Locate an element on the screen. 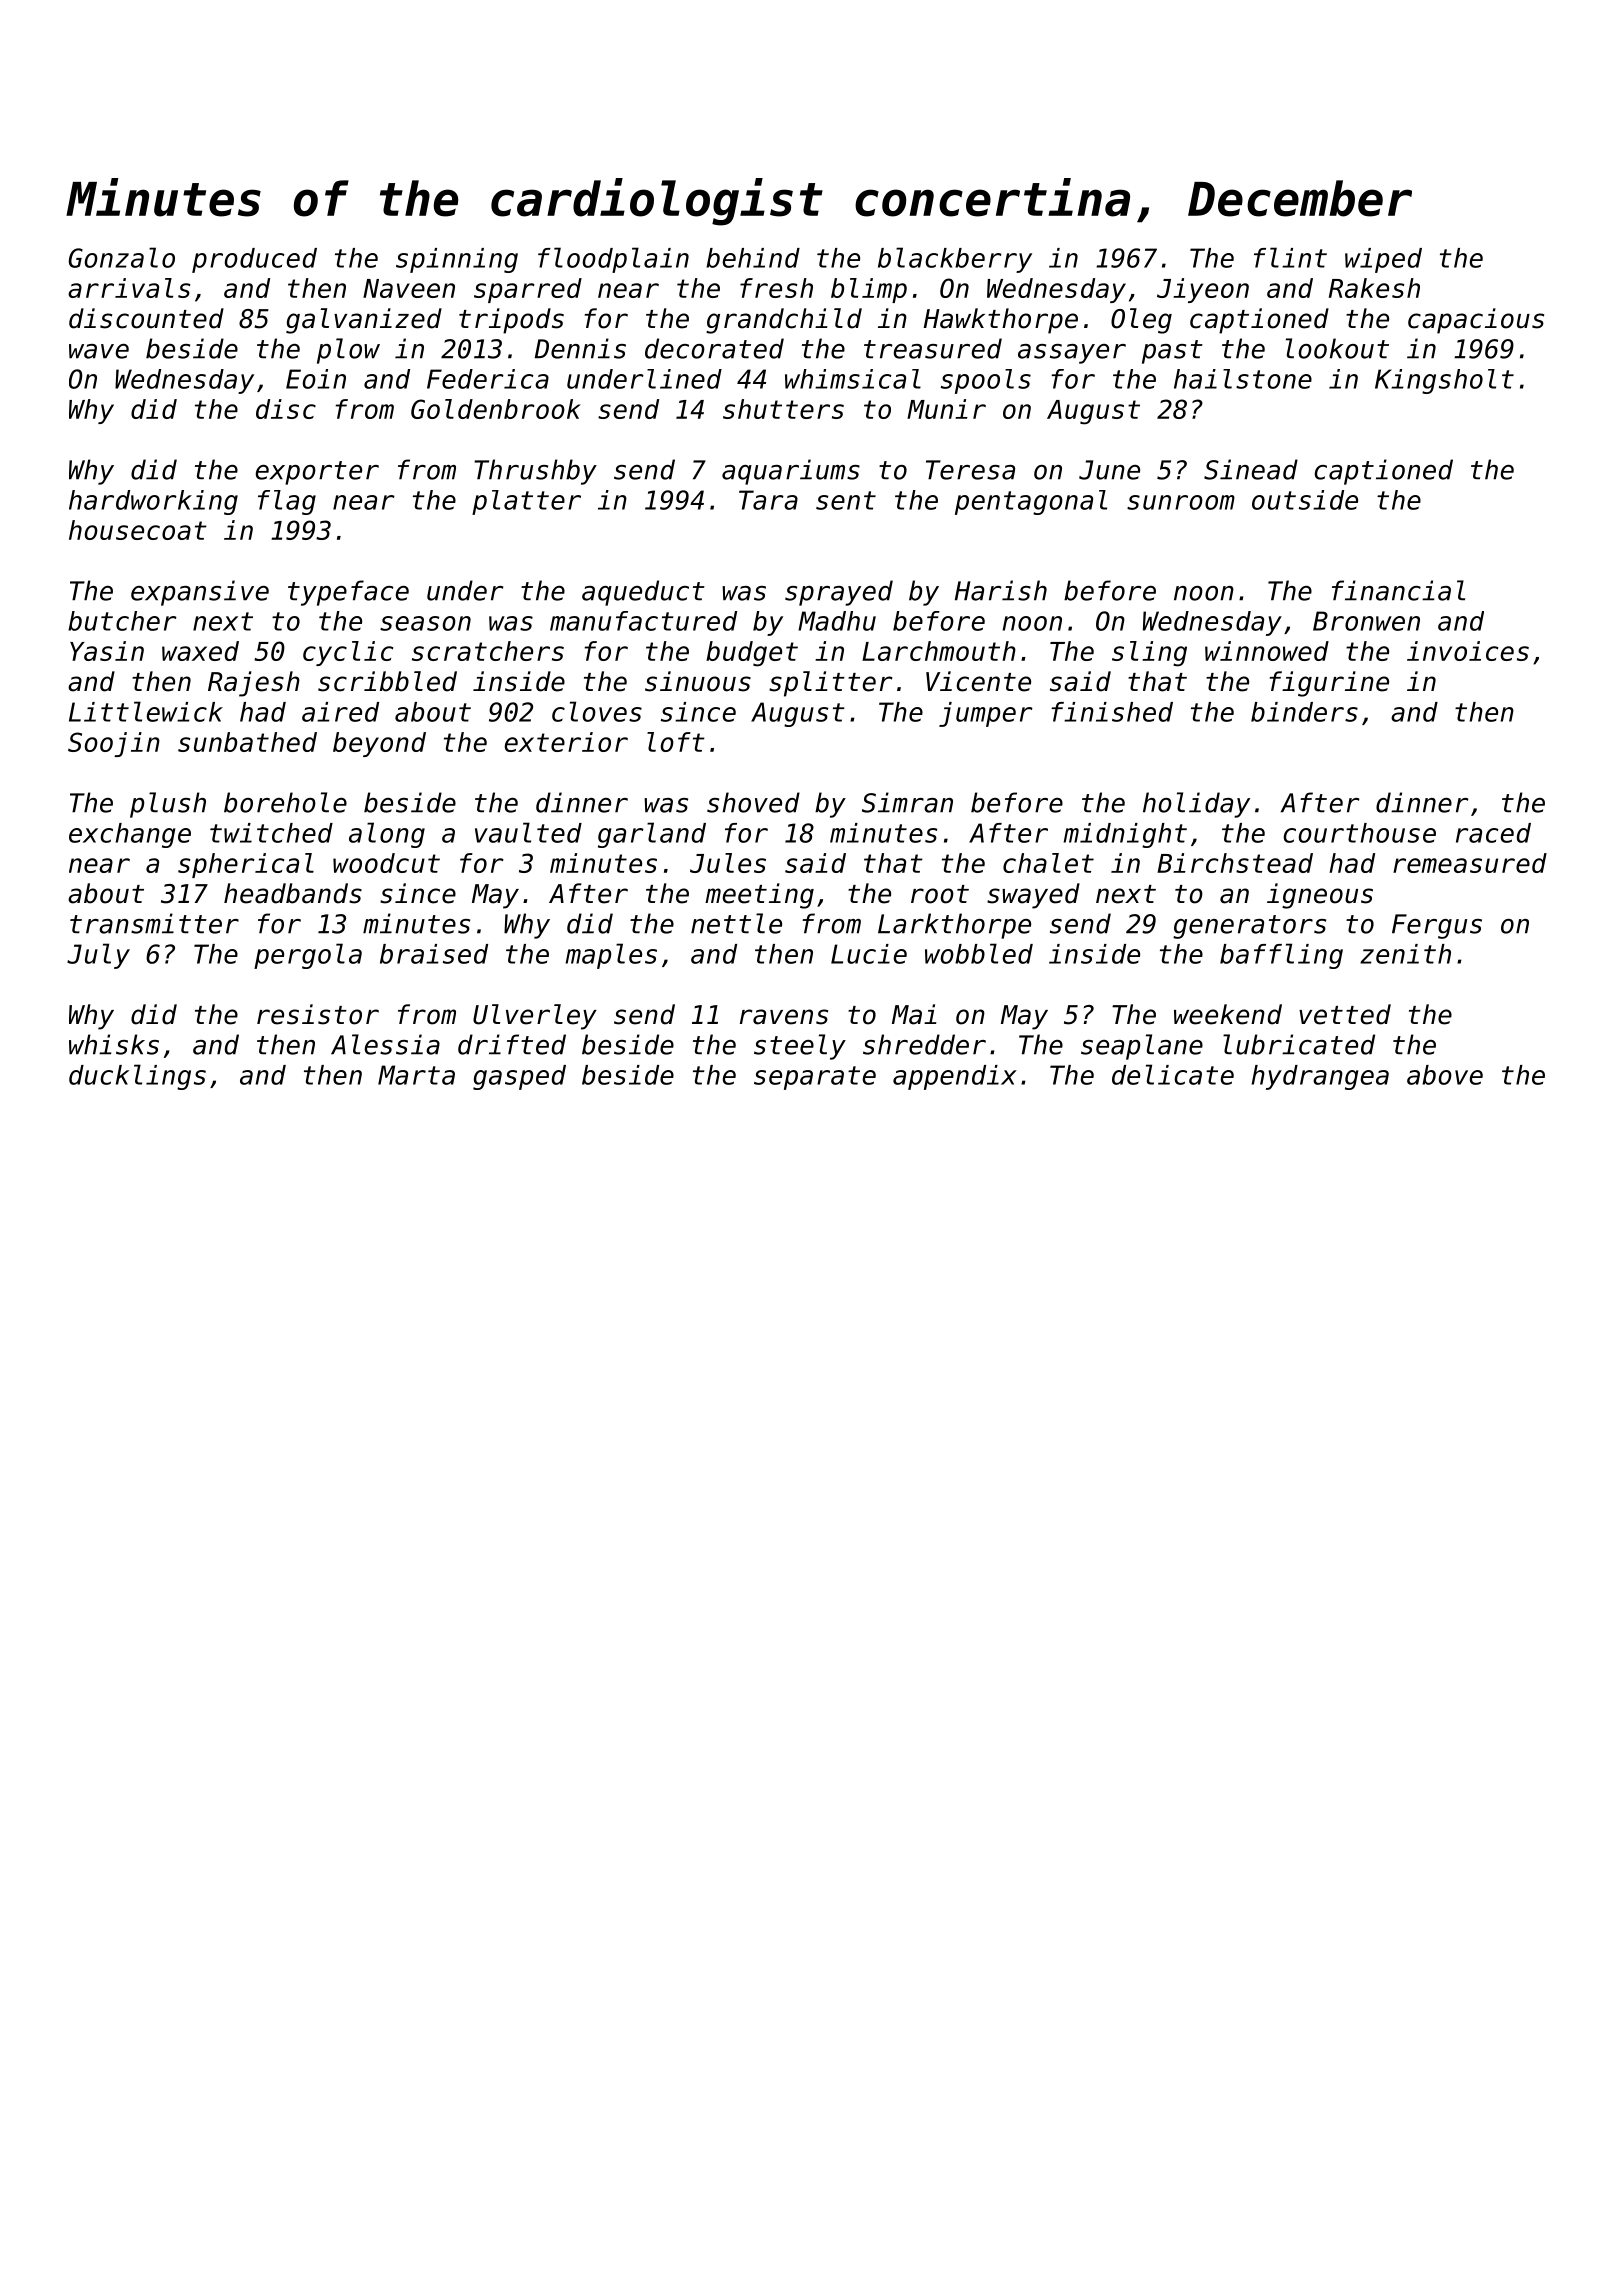 The image size is (1620, 2292). ducklings is located at coordinates (137, 1077).
